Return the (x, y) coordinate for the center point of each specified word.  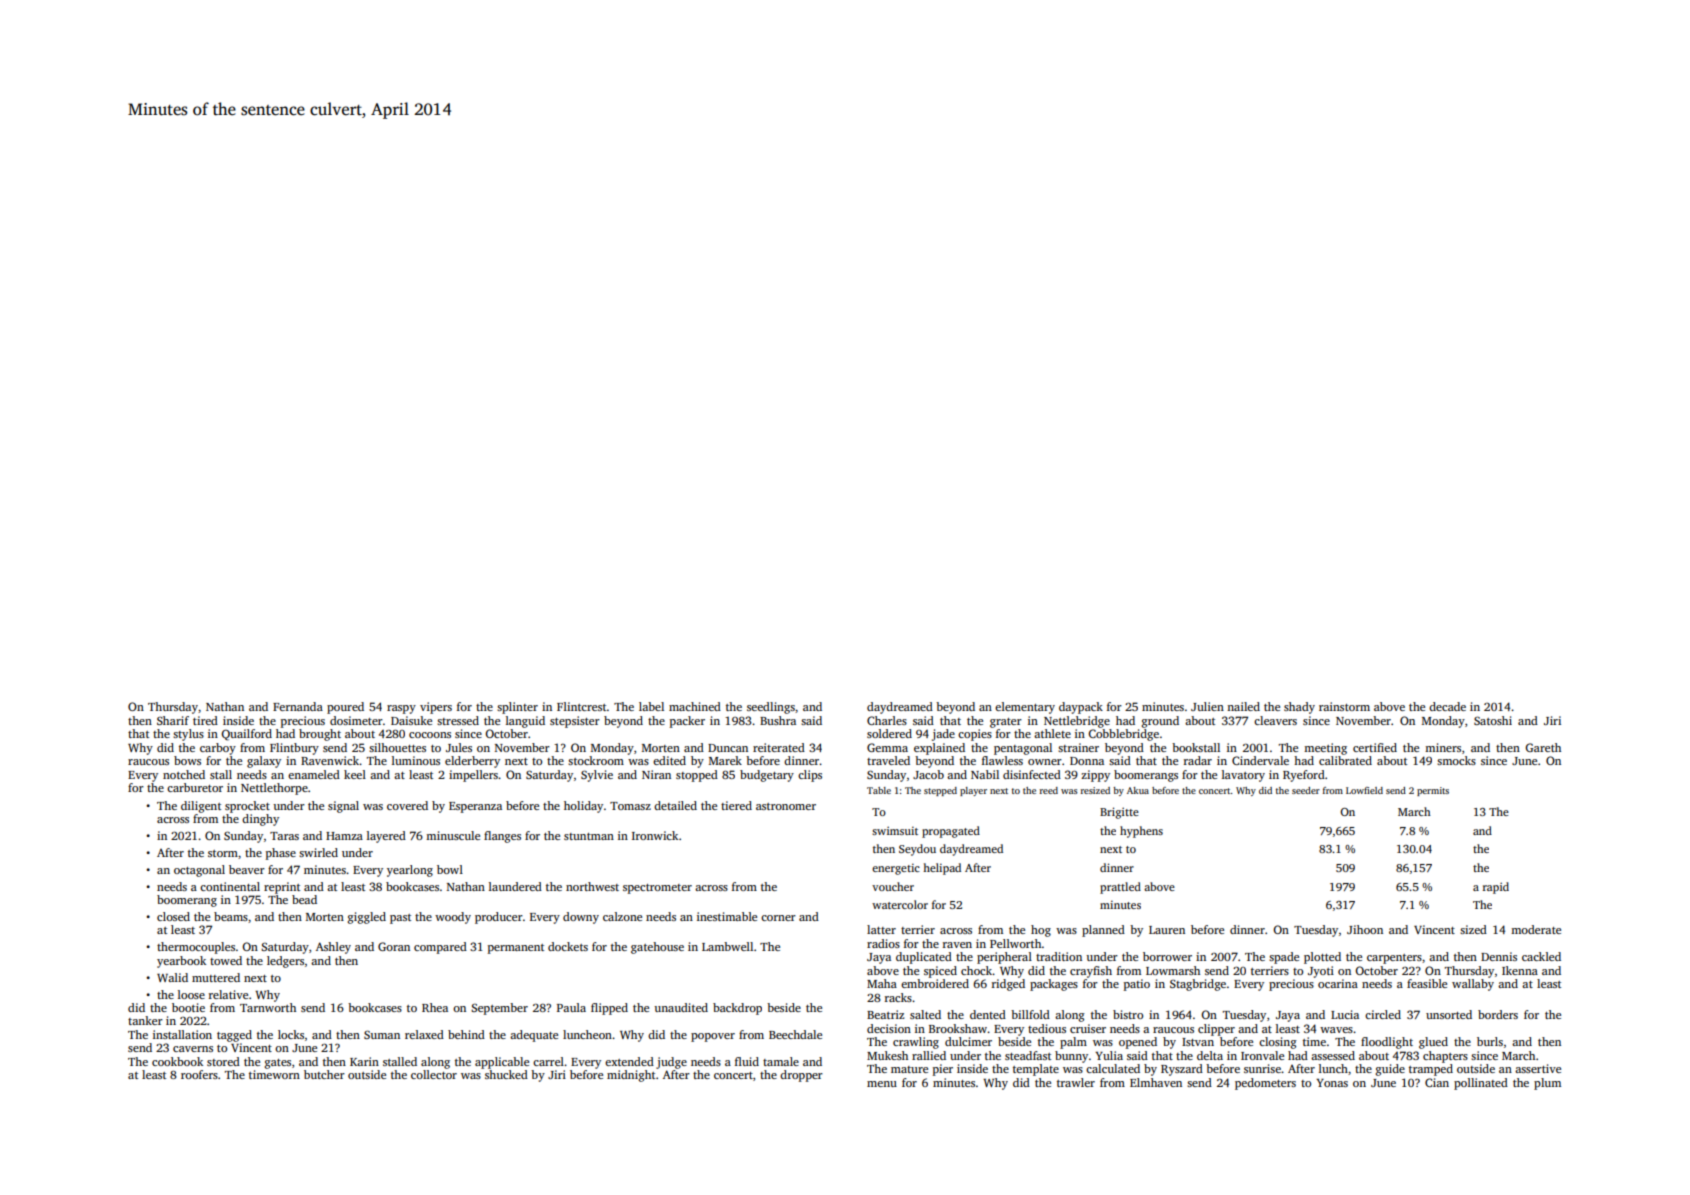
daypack (1081, 708)
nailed (1243, 706)
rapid (1496, 888)
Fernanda (298, 706)
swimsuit (895, 831)
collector (434, 1074)
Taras (284, 836)
